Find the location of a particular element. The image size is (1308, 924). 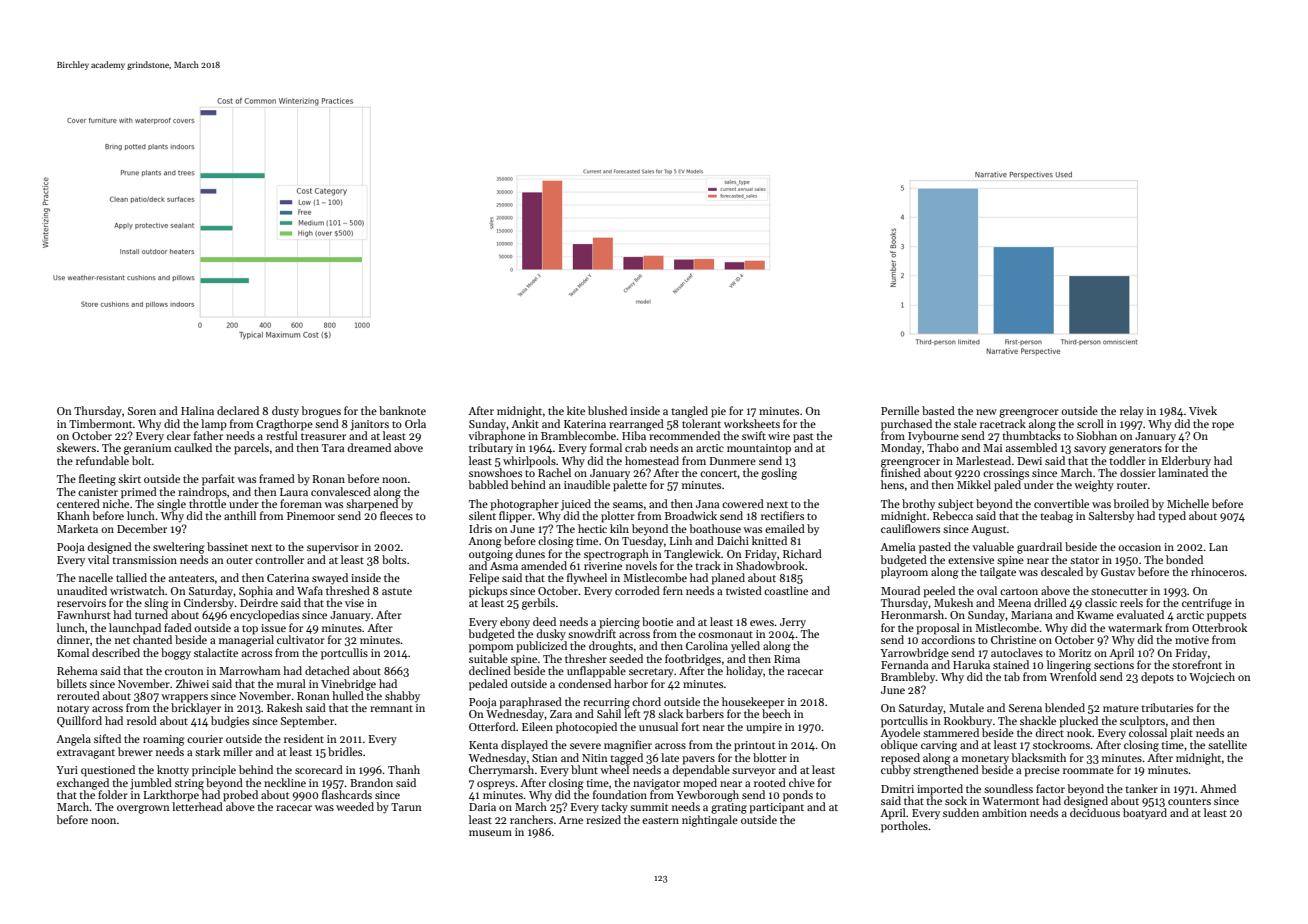

centrifuge is located at coordinates (1207, 604).
